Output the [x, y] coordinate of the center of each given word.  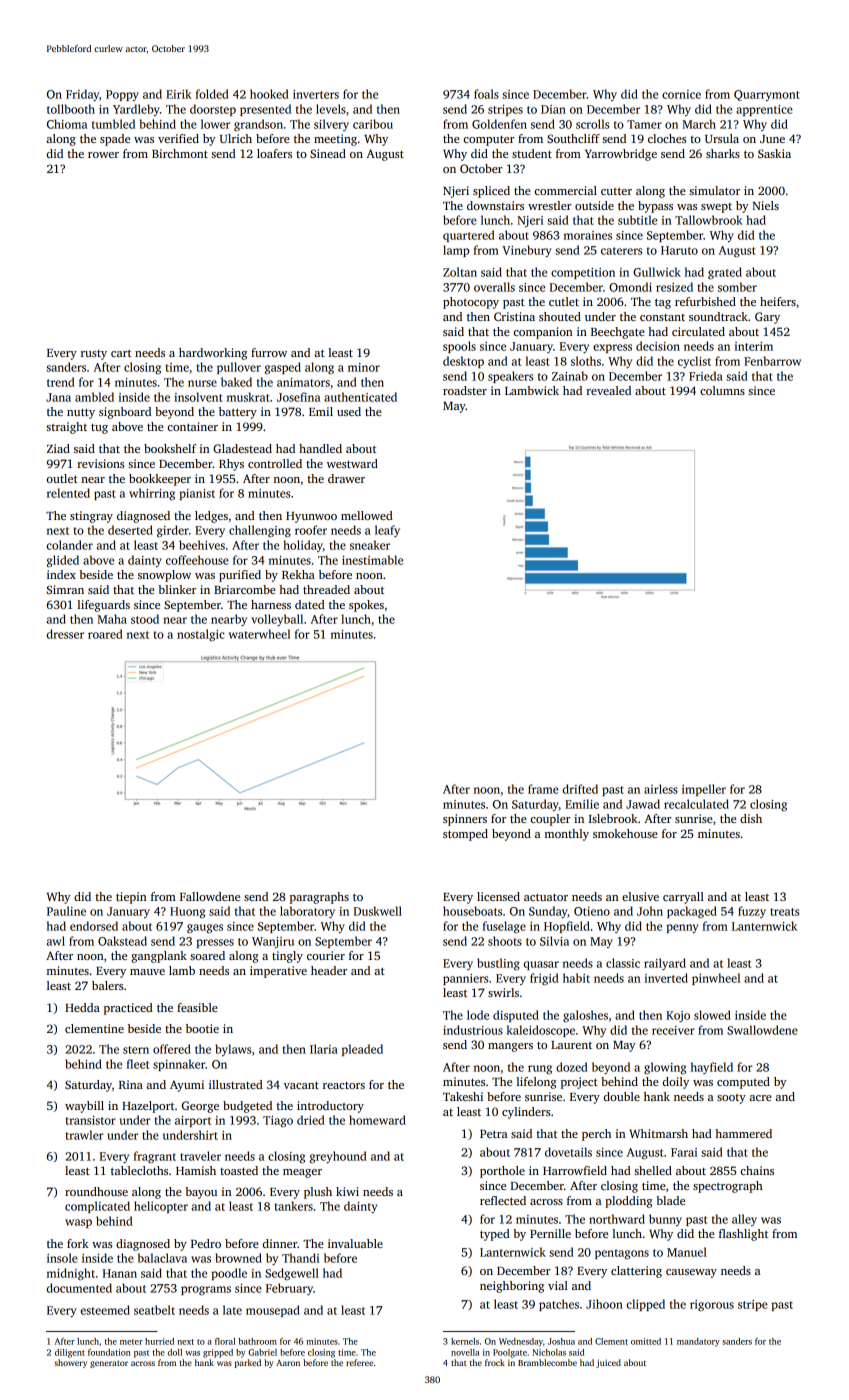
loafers [274, 153]
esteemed [105, 1310]
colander [69, 545]
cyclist [694, 362]
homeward [377, 1120]
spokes [366, 606]
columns [722, 390]
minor [364, 367]
